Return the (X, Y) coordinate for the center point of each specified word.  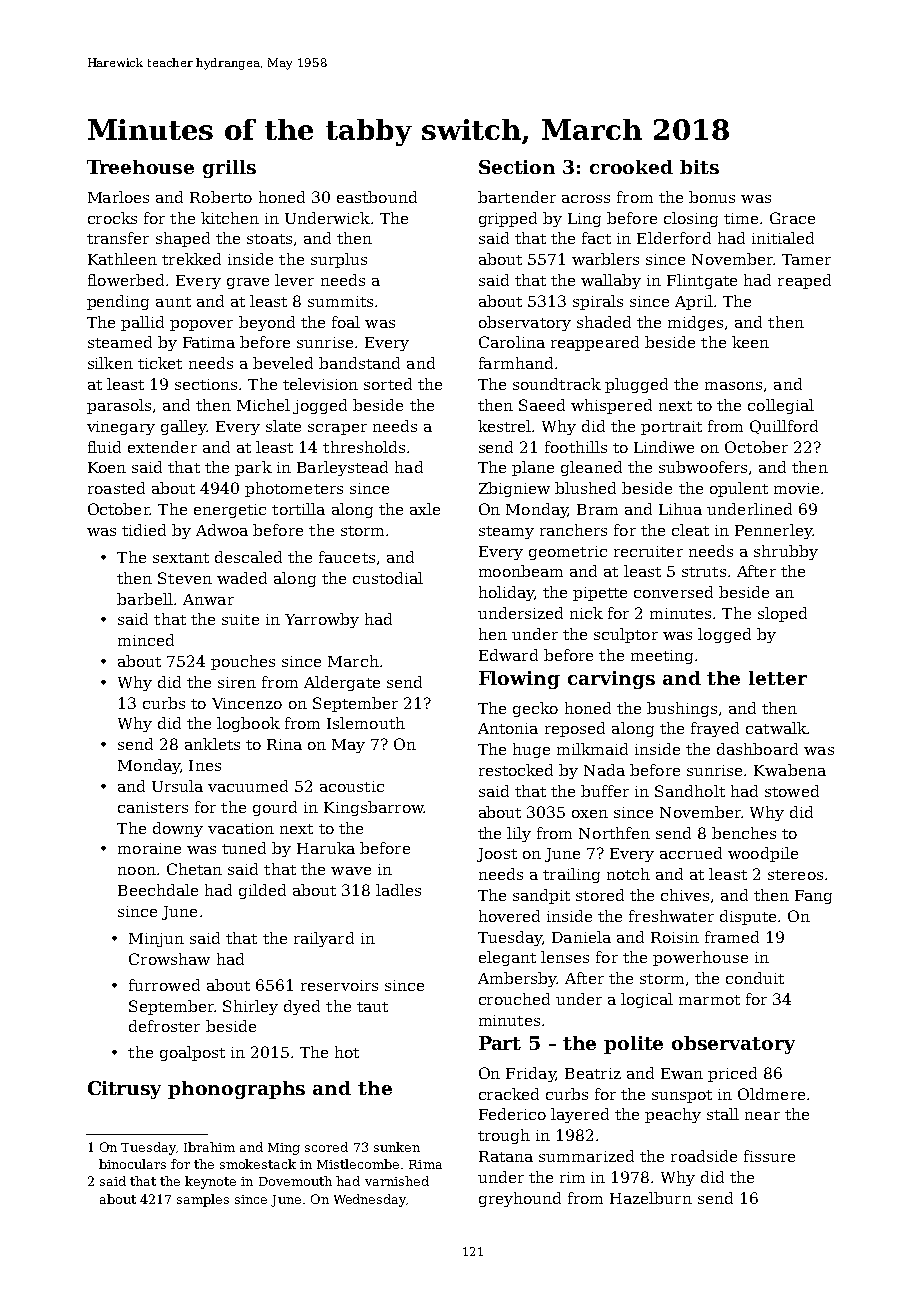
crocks (112, 218)
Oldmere (771, 1094)
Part (500, 1043)
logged (724, 635)
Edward (508, 655)
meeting (662, 657)
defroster (164, 1026)
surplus (339, 260)
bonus (712, 197)
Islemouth (366, 723)
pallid (142, 323)
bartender (517, 197)
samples (203, 1200)
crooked (631, 167)
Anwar (208, 599)
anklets (212, 744)
